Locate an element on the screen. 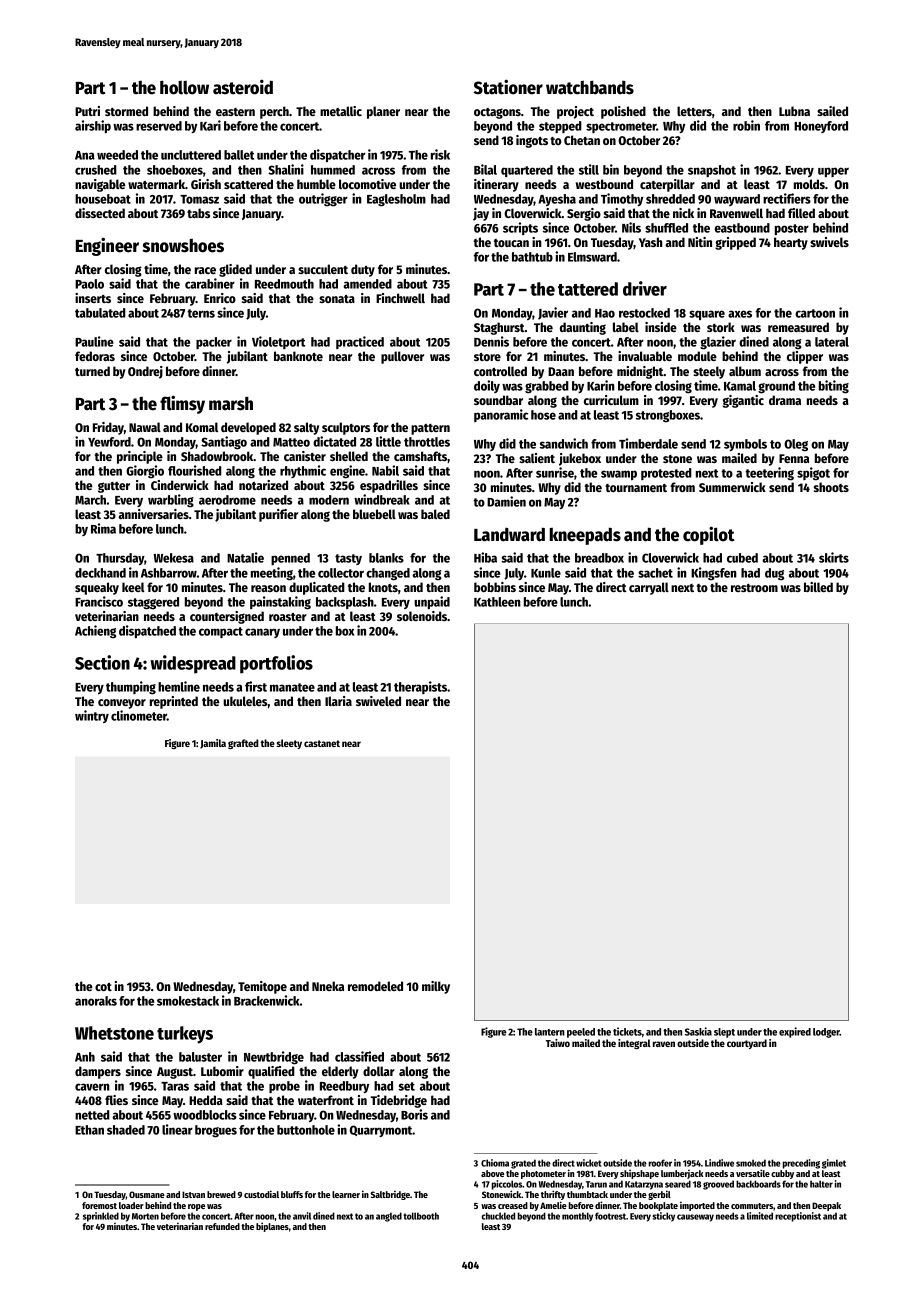 This screenshot has width=924, height=1308. Jamila is located at coordinates (213, 744).
